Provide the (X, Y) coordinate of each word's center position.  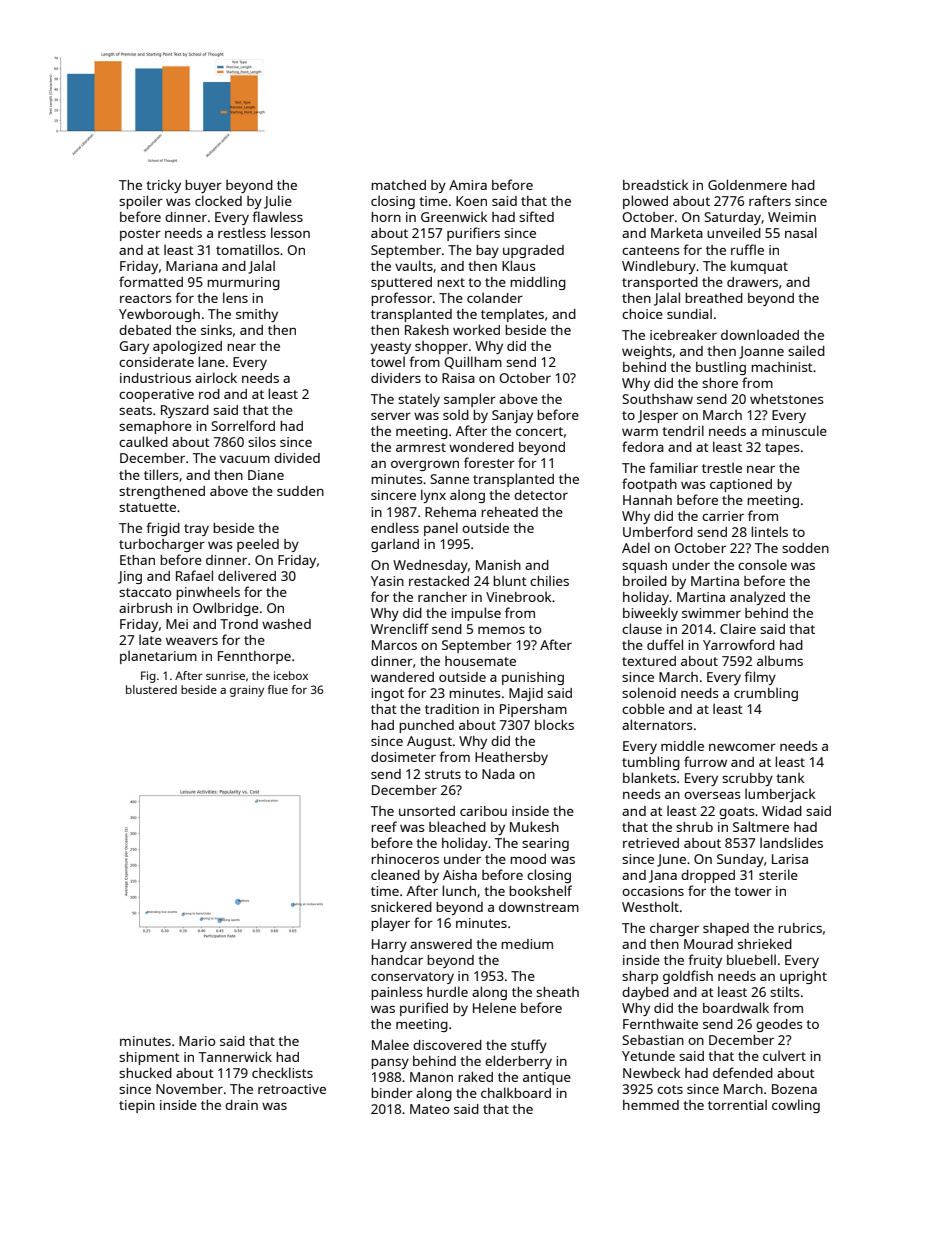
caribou (483, 811)
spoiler (141, 202)
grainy (247, 691)
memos (501, 630)
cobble (643, 708)
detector (541, 495)
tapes (782, 449)
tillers (161, 474)
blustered (151, 689)
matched (398, 185)
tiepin (137, 1106)
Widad (782, 811)
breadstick (655, 185)
